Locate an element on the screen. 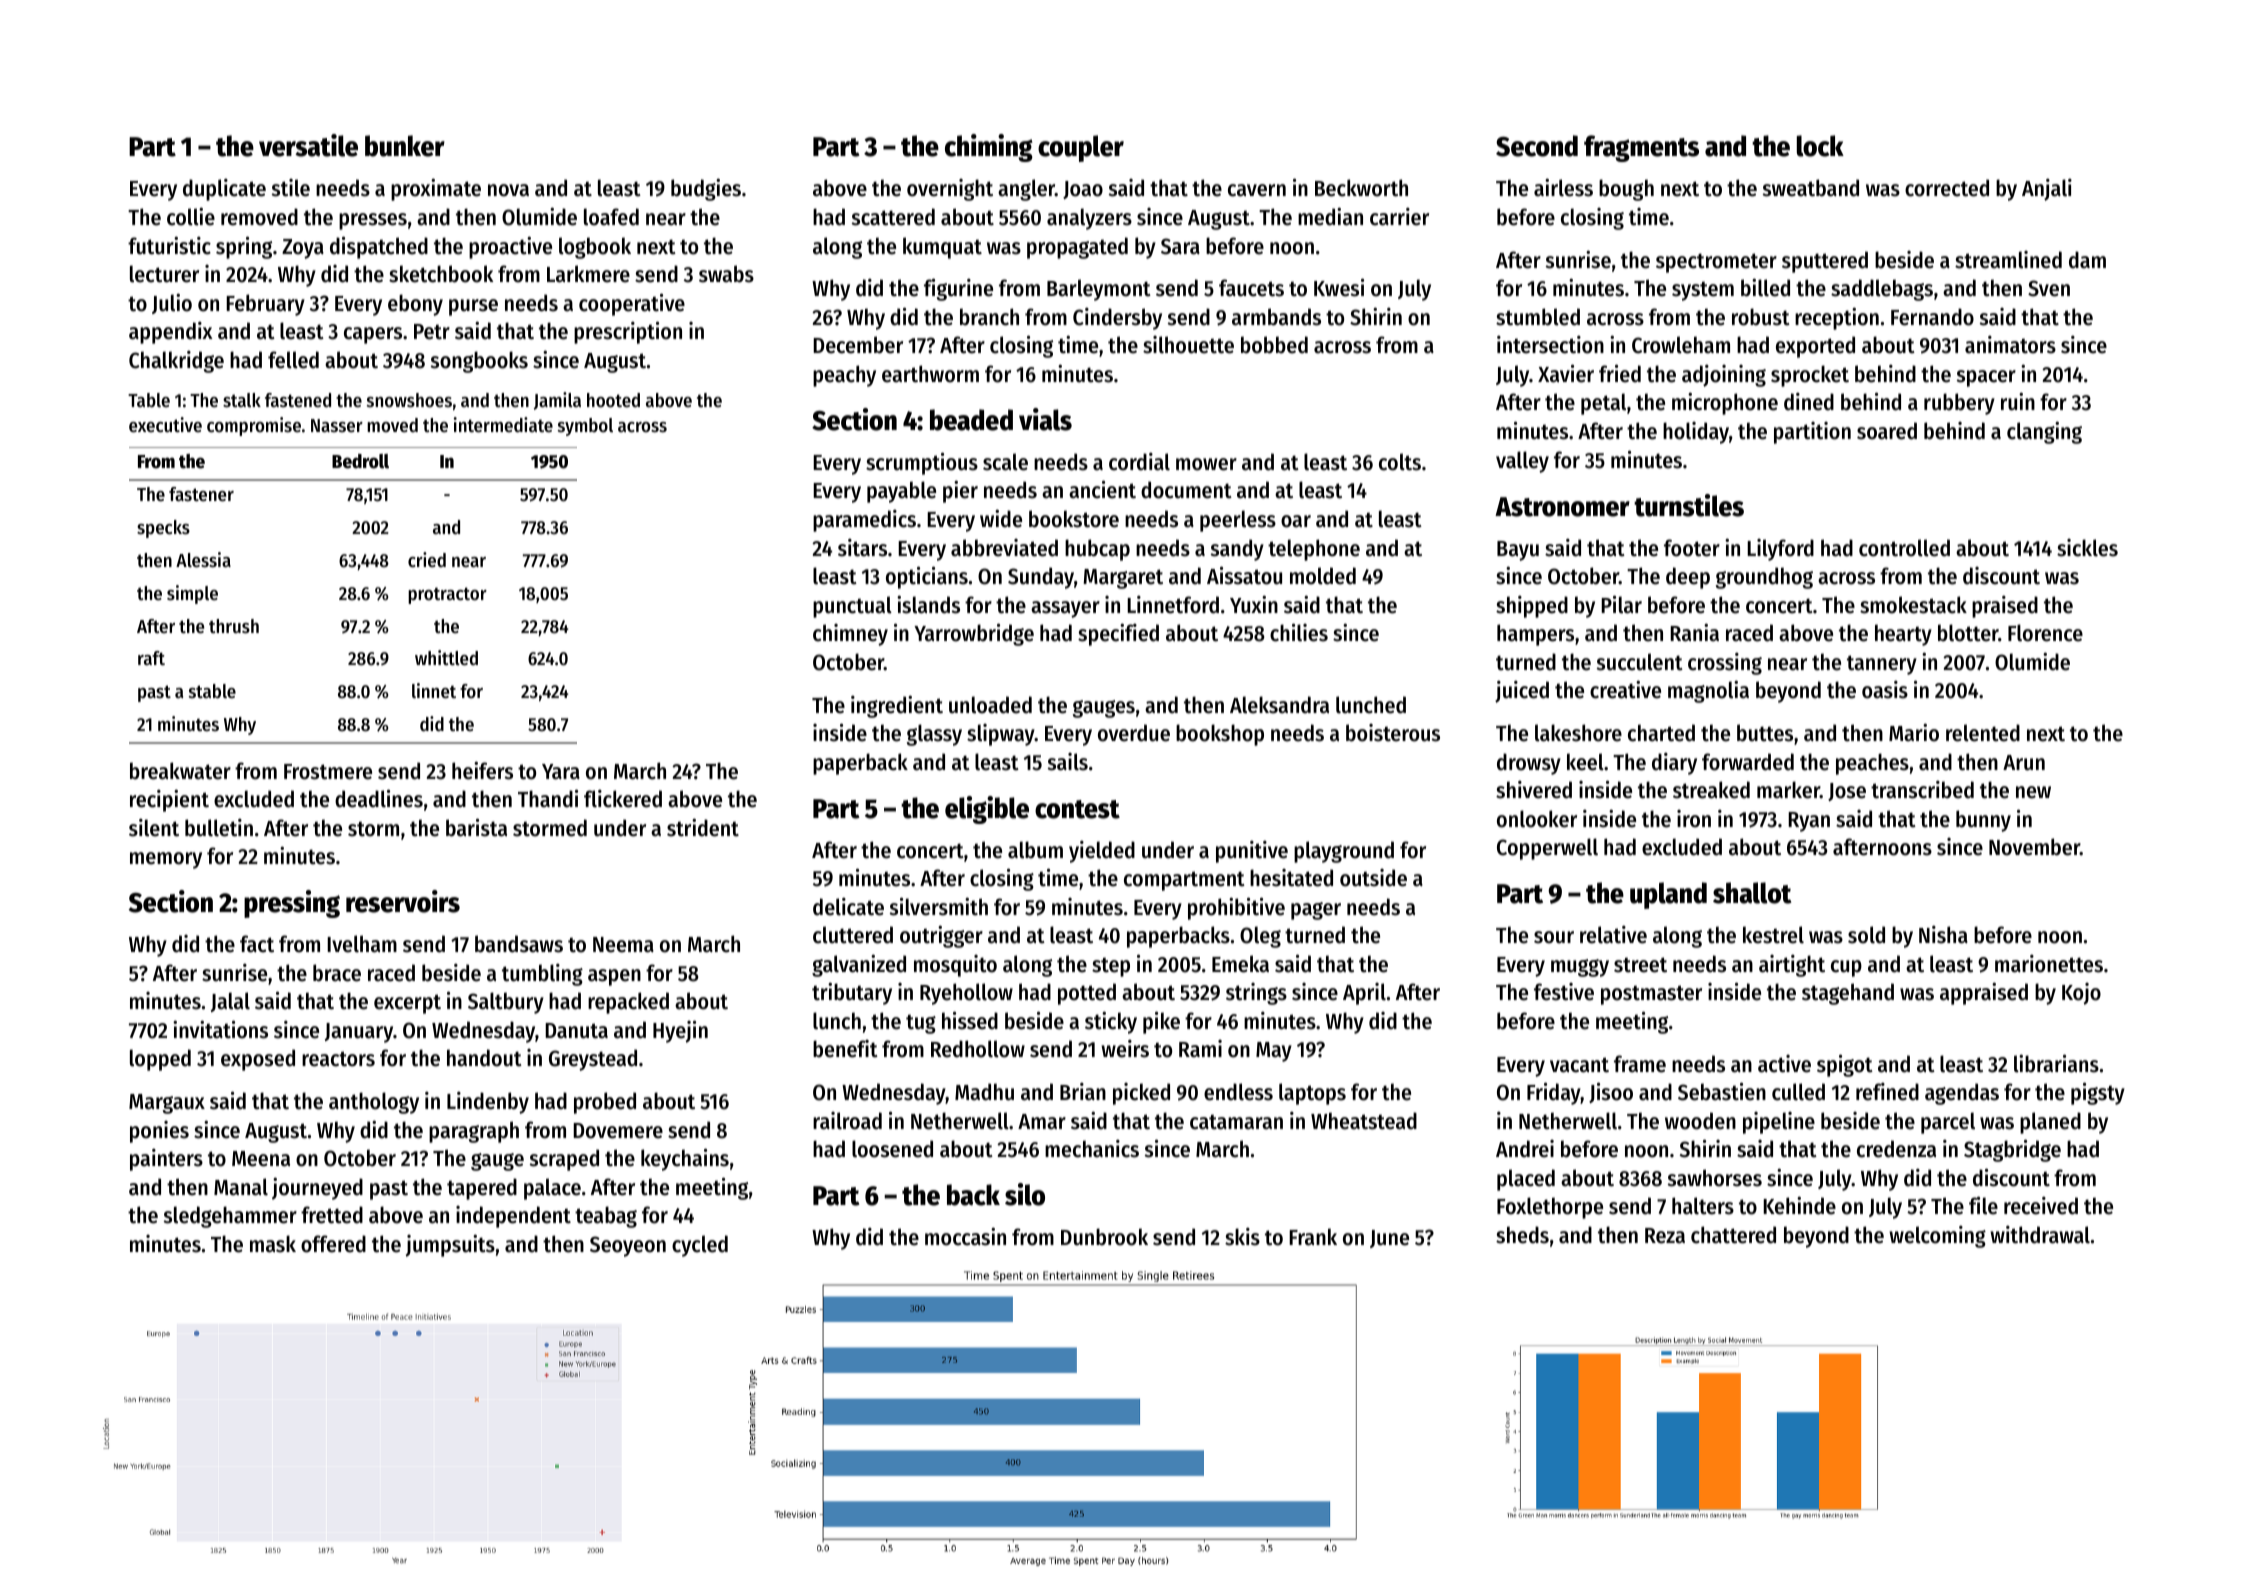  Nasser is located at coordinates (337, 426).
